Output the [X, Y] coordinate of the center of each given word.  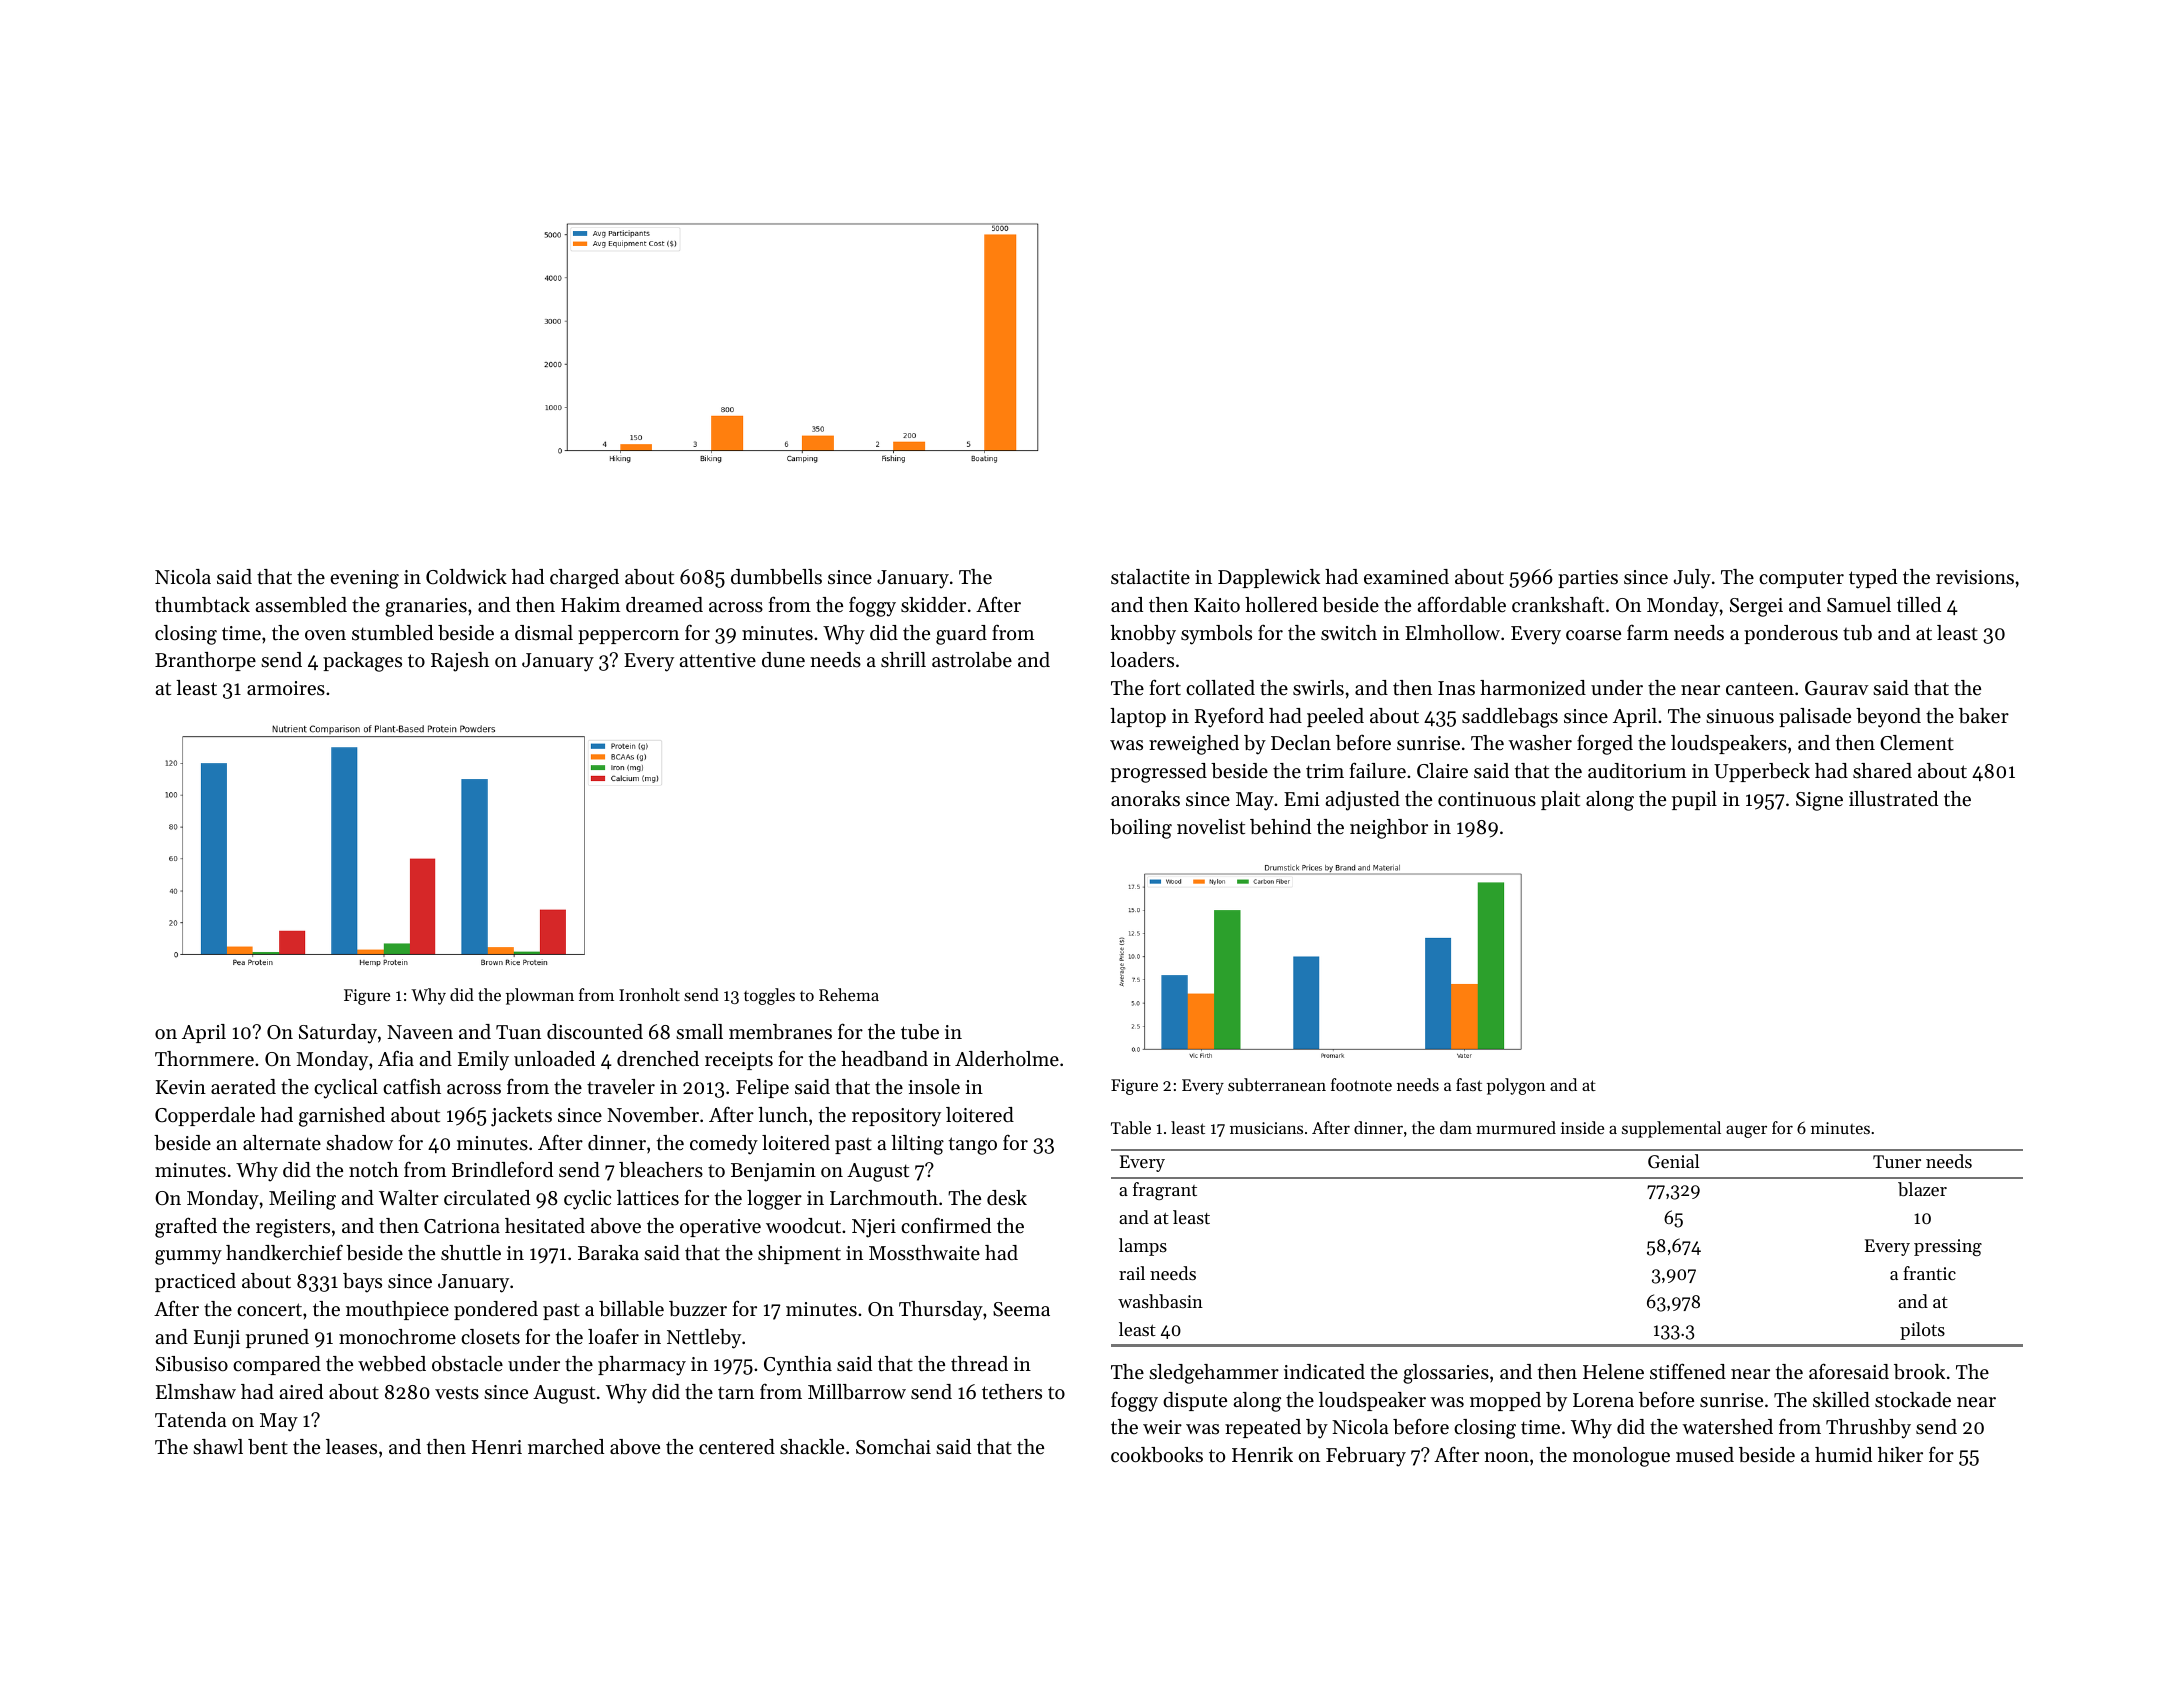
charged [584, 579]
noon [1506, 1457]
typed [1873, 579]
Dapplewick [1269, 578]
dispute [1195, 1401]
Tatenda [191, 1419]
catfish [412, 1086]
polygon [1516, 1086]
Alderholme [1007, 1059]
